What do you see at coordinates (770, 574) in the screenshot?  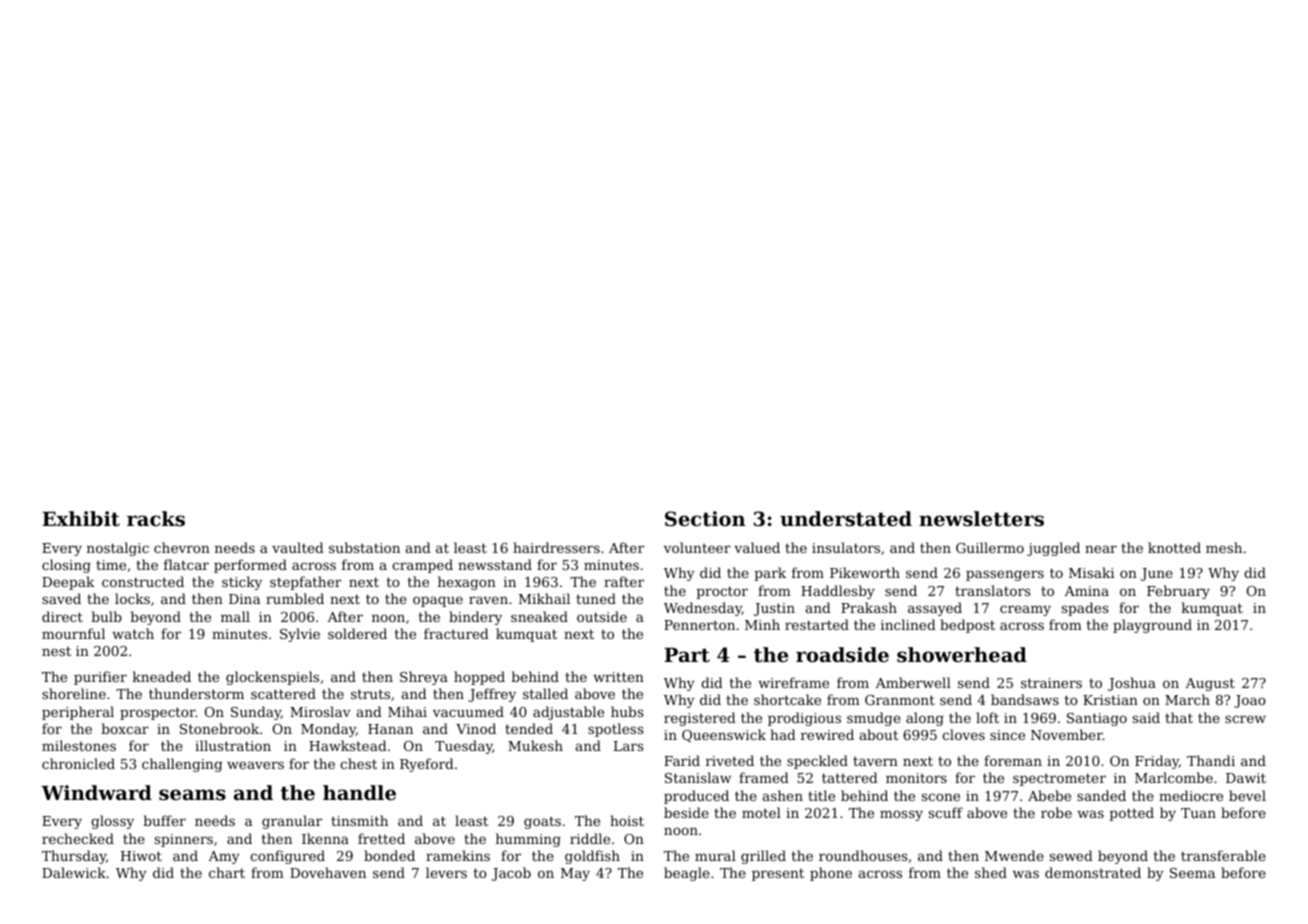 I see `park` at bounding box center [770, 574].
